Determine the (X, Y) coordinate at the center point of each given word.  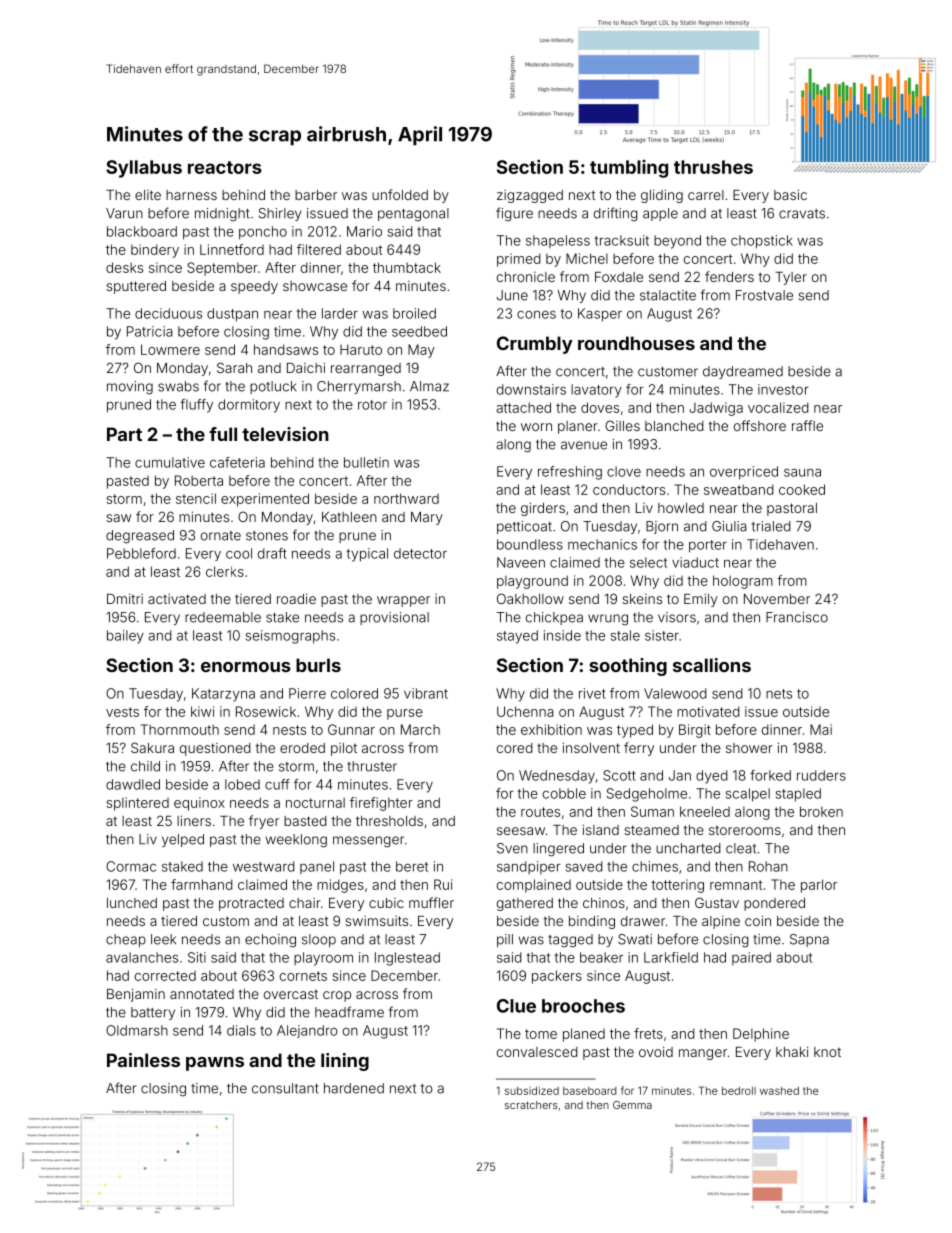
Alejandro (307, 1031)
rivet (592, 693)
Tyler (791, 278)
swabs (178, 386)
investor (783, 389)
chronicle (526, 277)
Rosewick (266, 711)
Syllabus (144, 169)
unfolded (400, 194)
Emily (701, 600)
